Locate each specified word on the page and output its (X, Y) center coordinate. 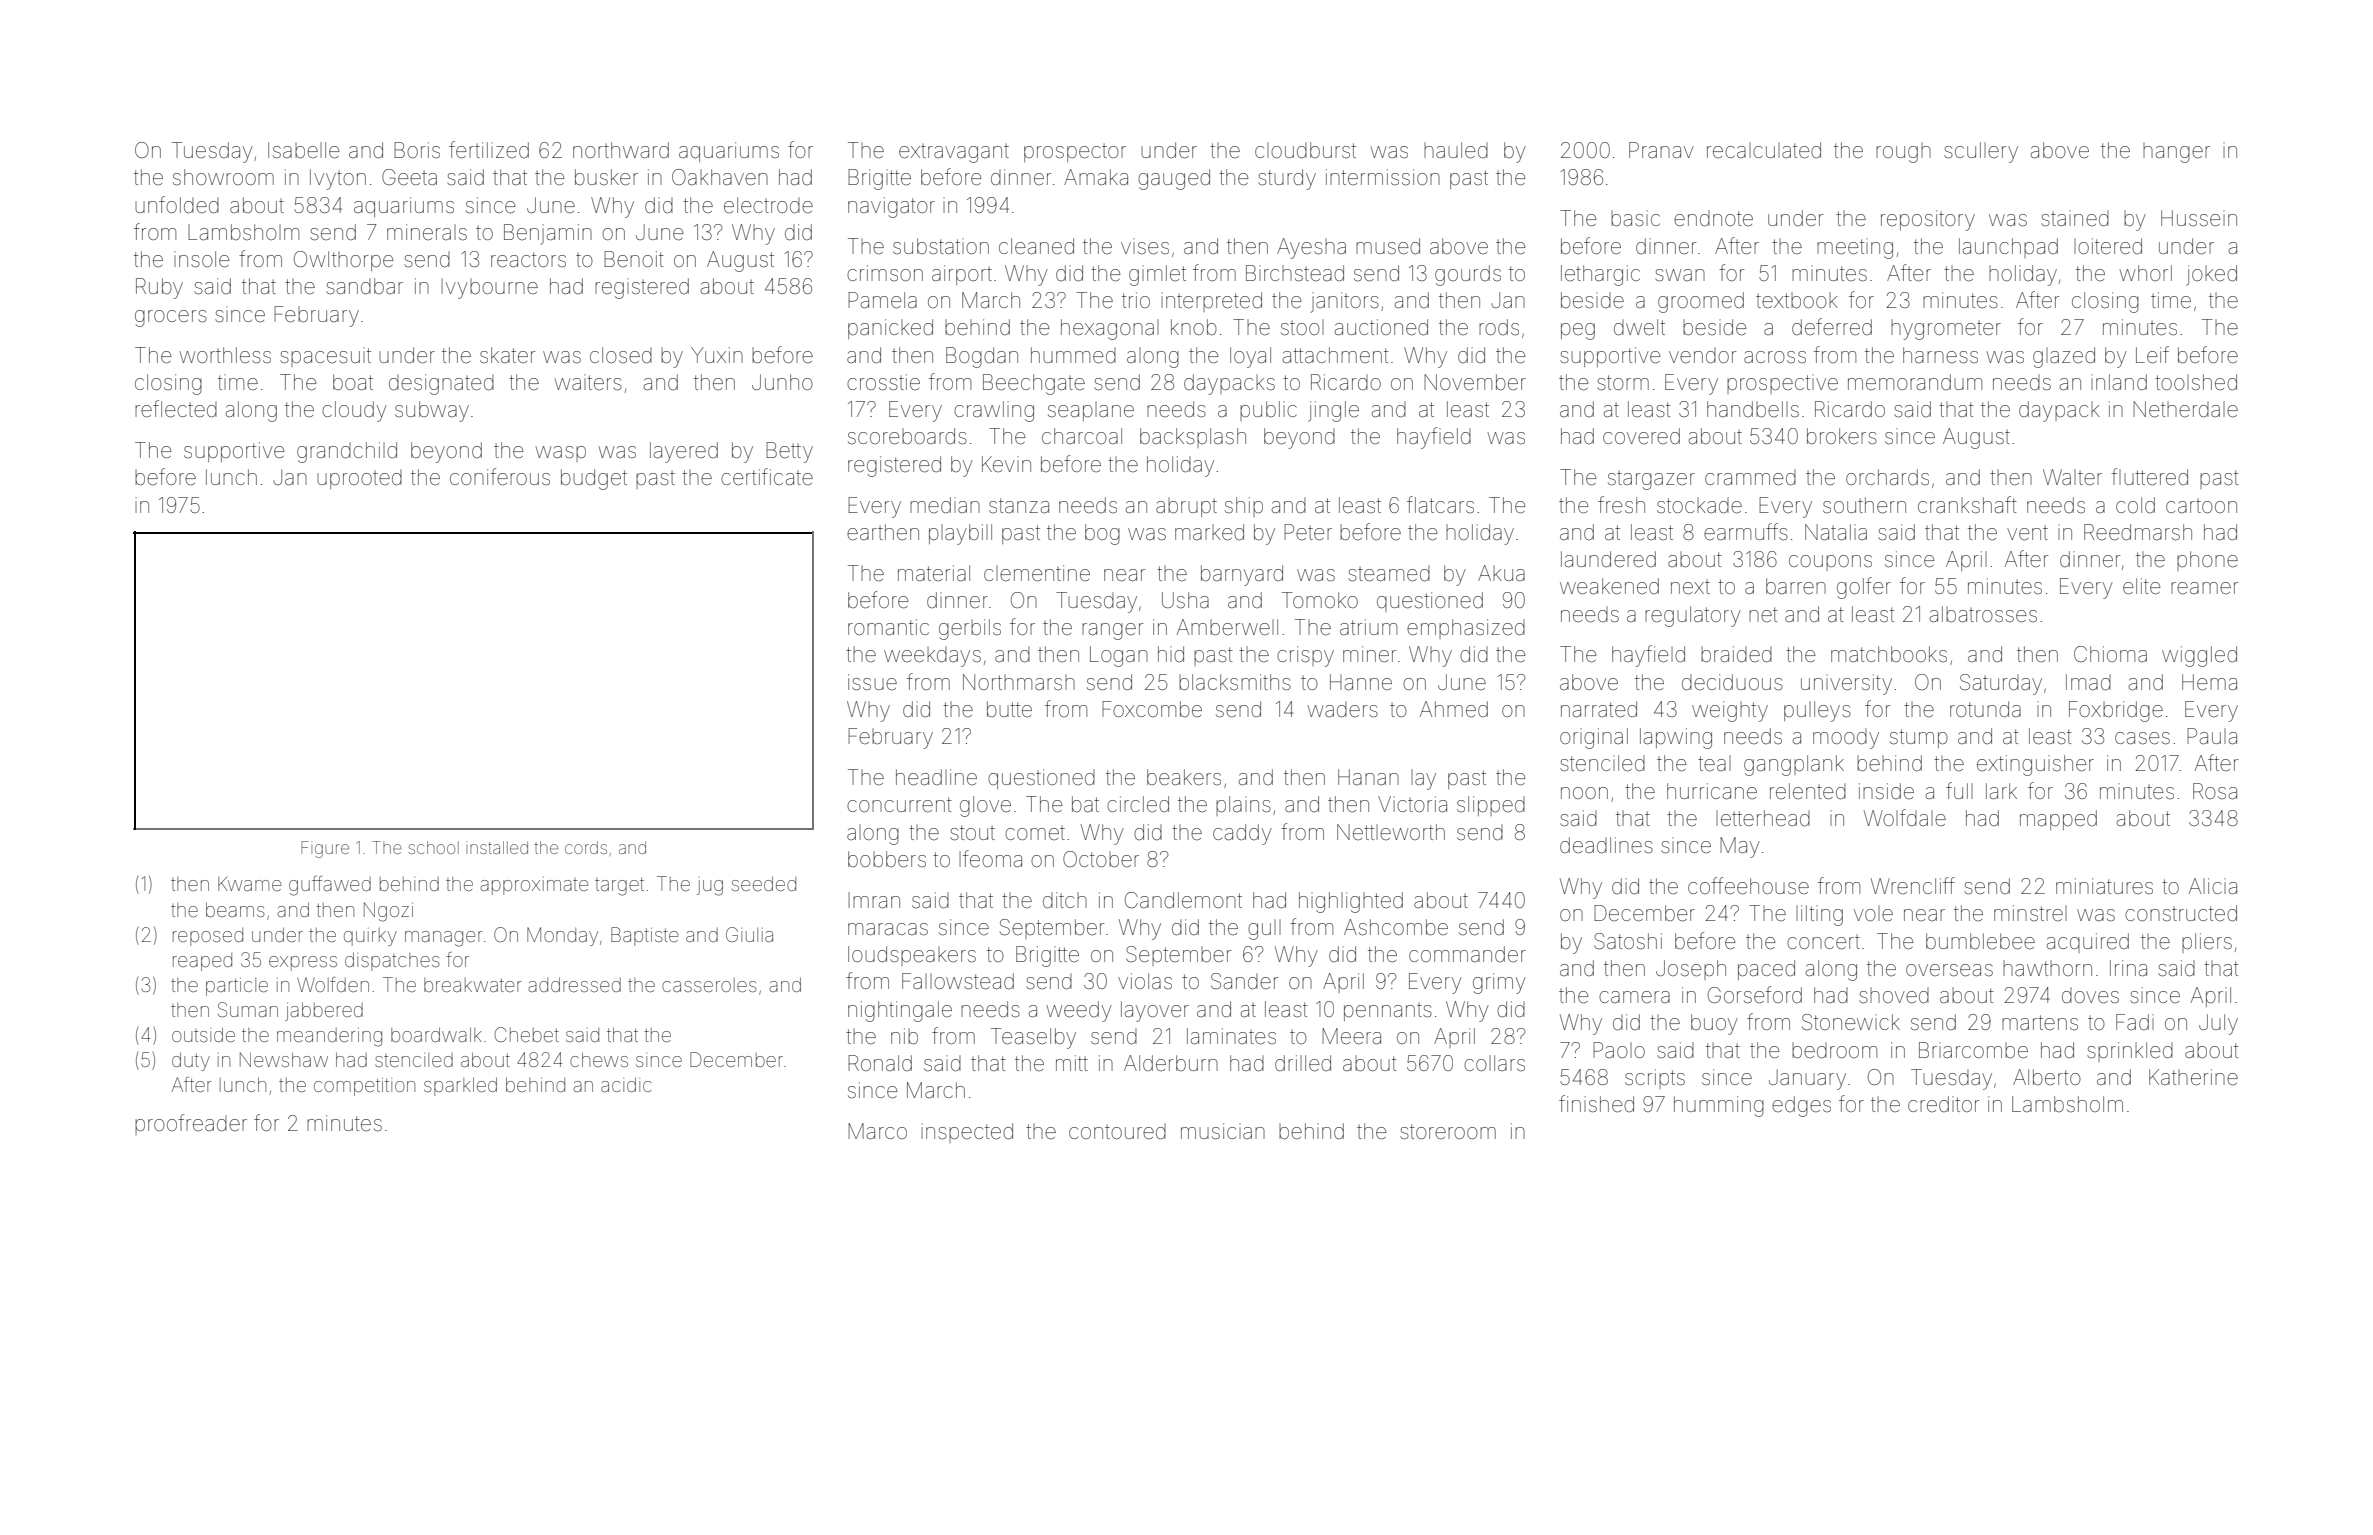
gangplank (1794, 765)
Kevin (1006, 464)
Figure (325, 849)
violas (1145, 981)
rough (1903, 153)
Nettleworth (1391, 832)
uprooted (359, 479)
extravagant (954, 153)
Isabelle (304, 150)
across (1775, 357)
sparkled (460, 1086)
